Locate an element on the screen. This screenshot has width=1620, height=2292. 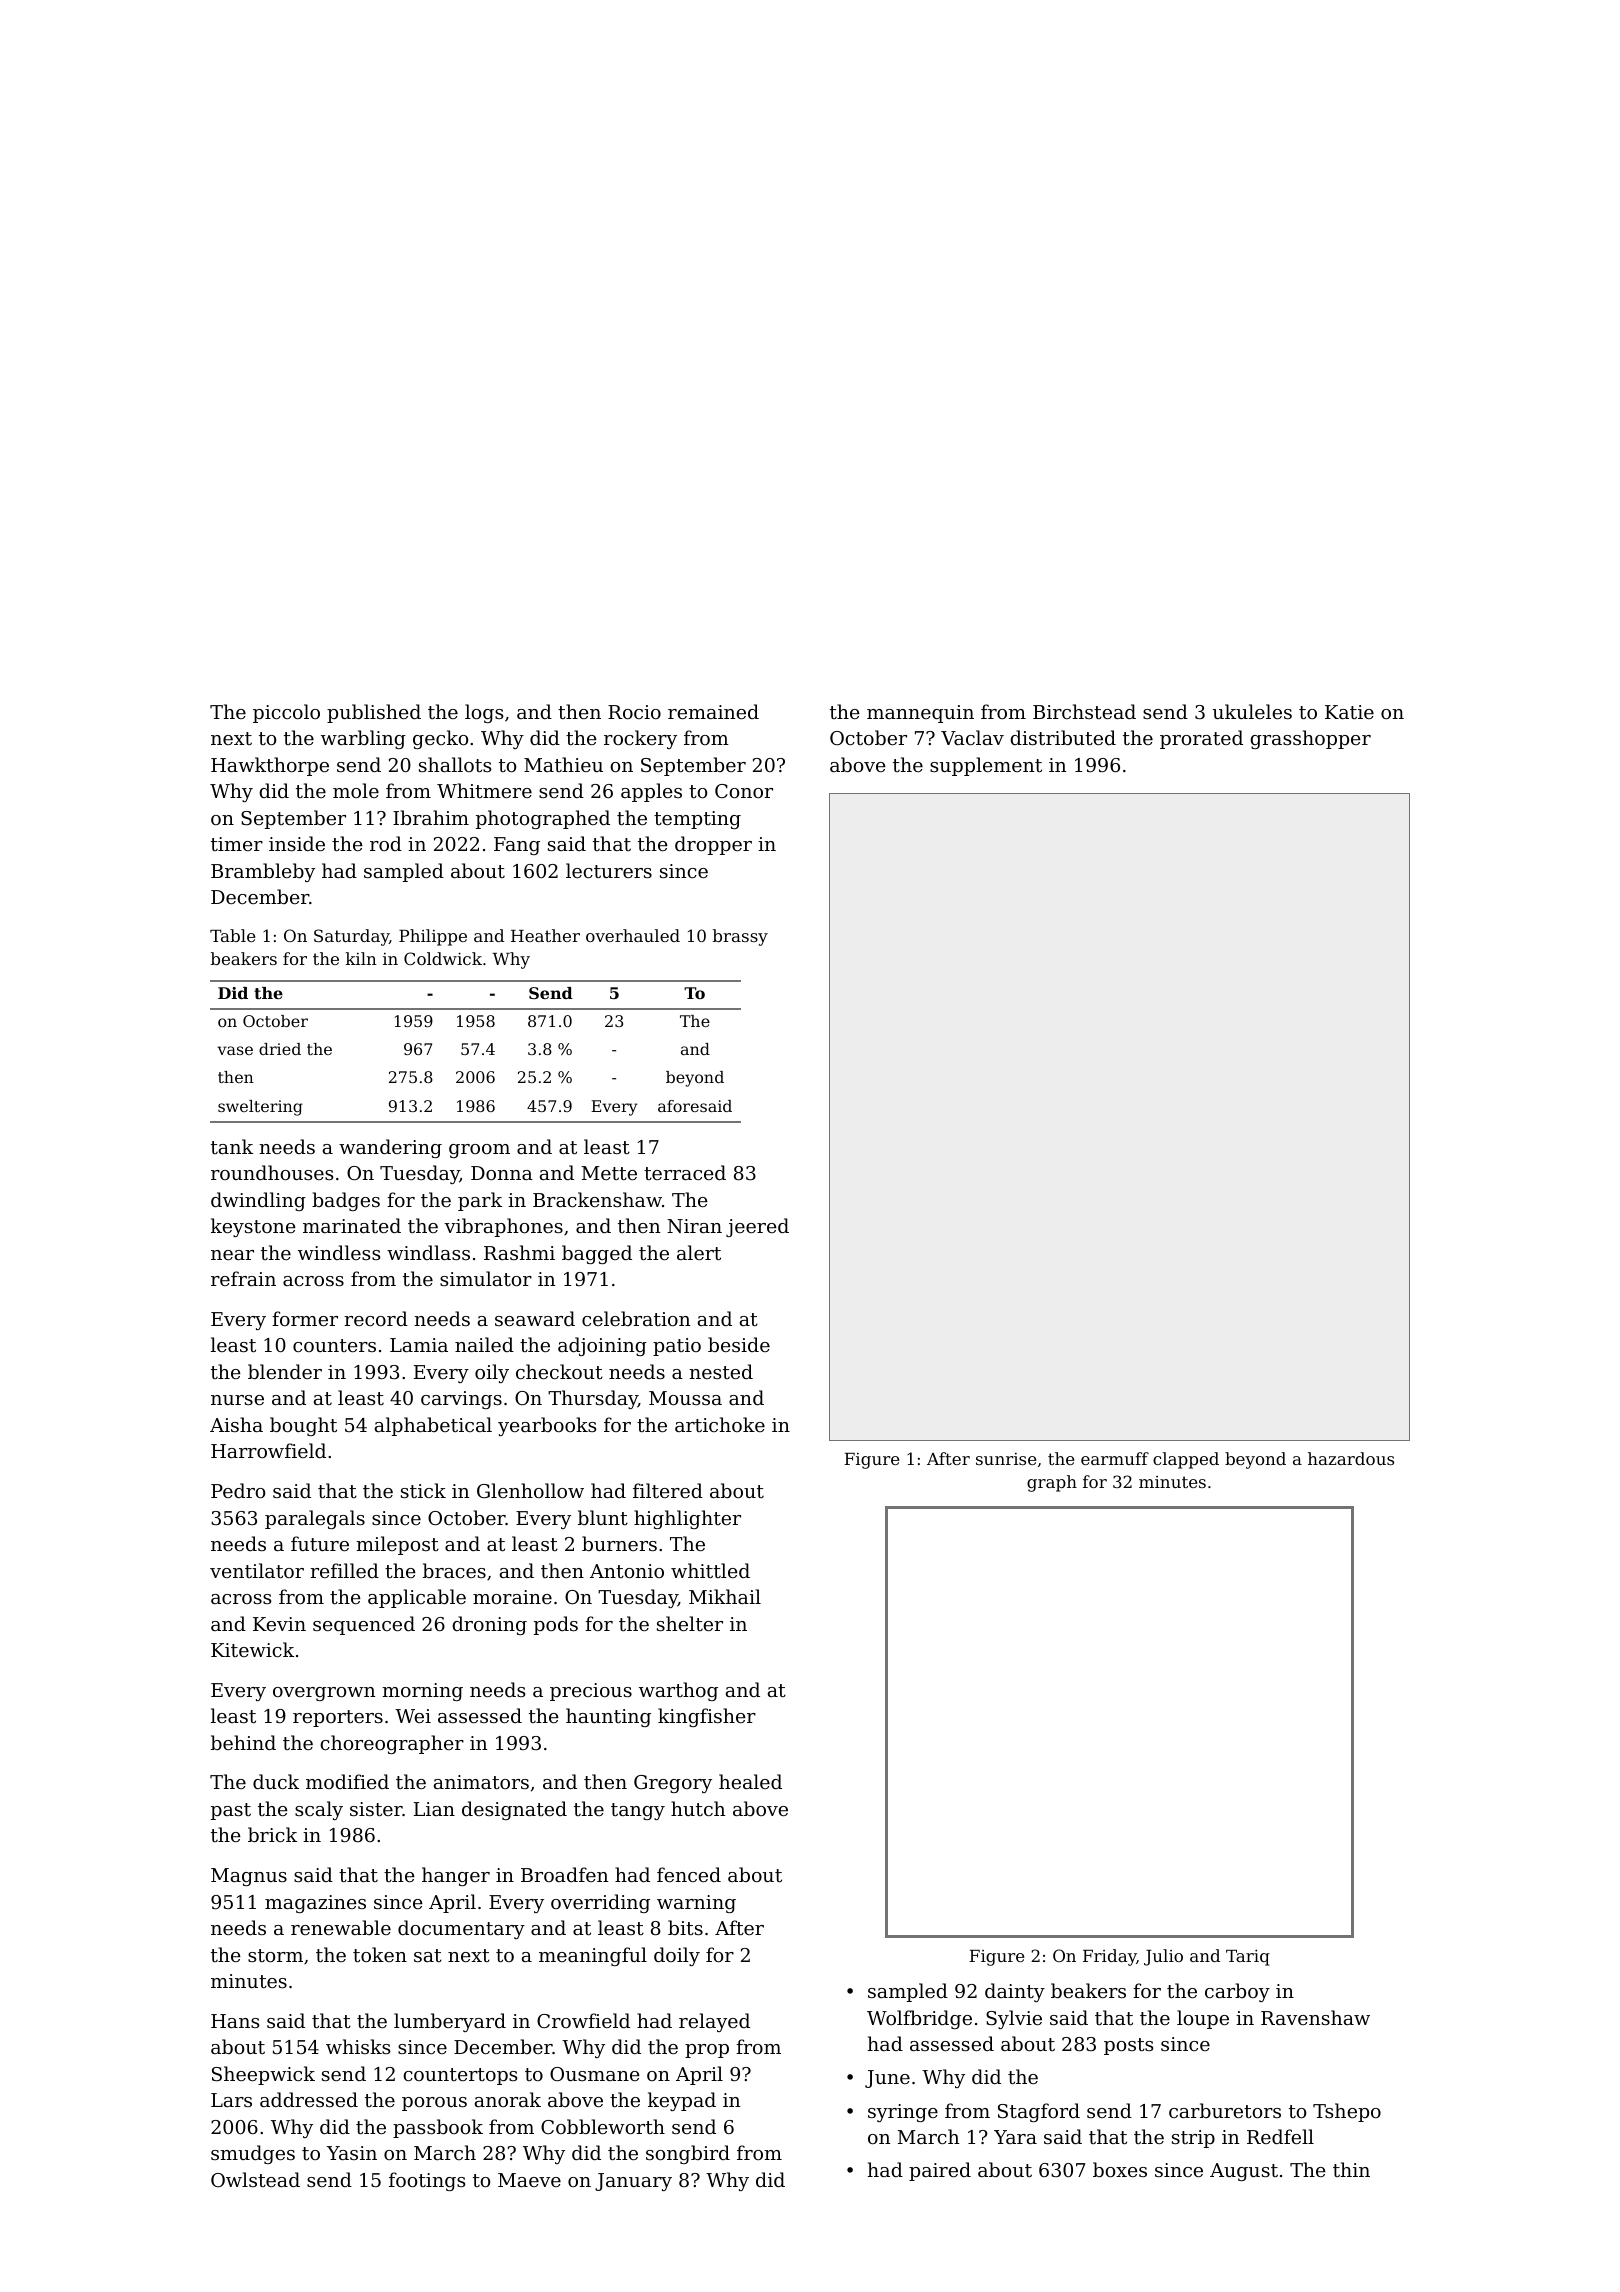
vase is located at coordinates (235, 1050).
